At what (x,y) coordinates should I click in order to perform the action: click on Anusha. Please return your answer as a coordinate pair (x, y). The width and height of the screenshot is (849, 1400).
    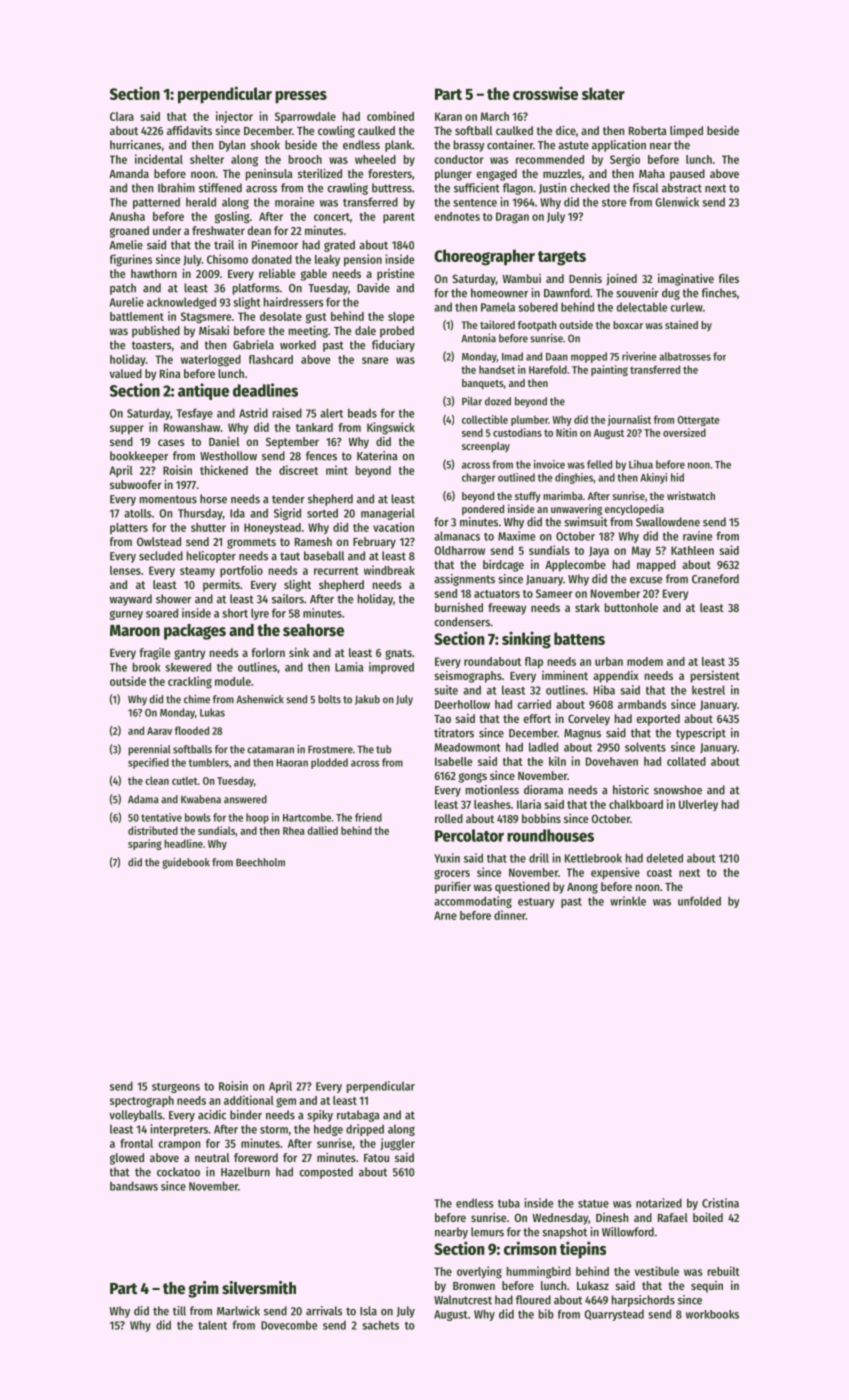
    Looking at the image, I should click on (127, 216).
